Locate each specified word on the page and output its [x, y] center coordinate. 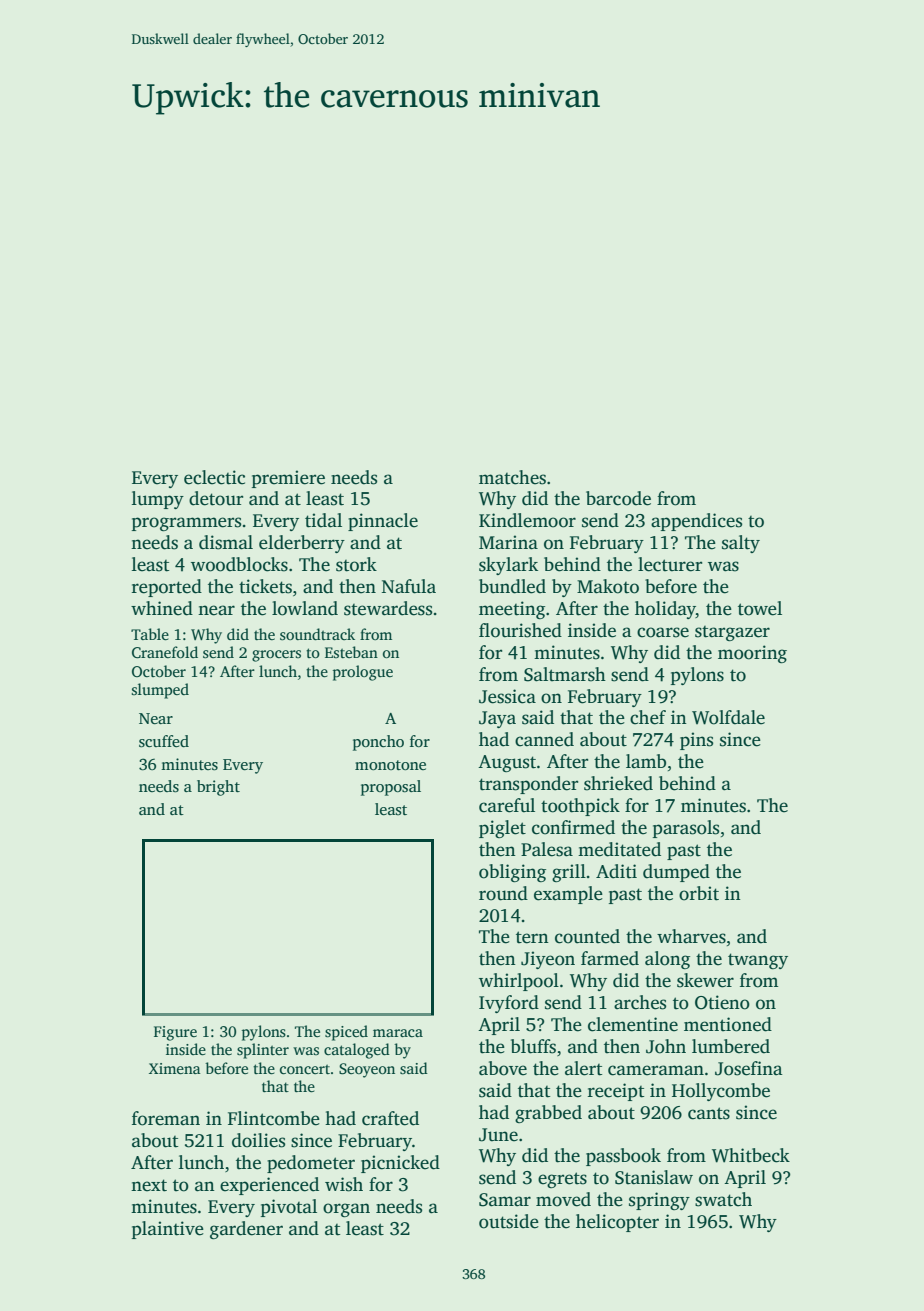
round [503, 893]
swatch [723, 1199]
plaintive [168, 1230]
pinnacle [383, 522]
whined [162, 608]
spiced [346, 1033]
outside [509, 1221]
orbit [699, 893]
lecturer [670, 564]
